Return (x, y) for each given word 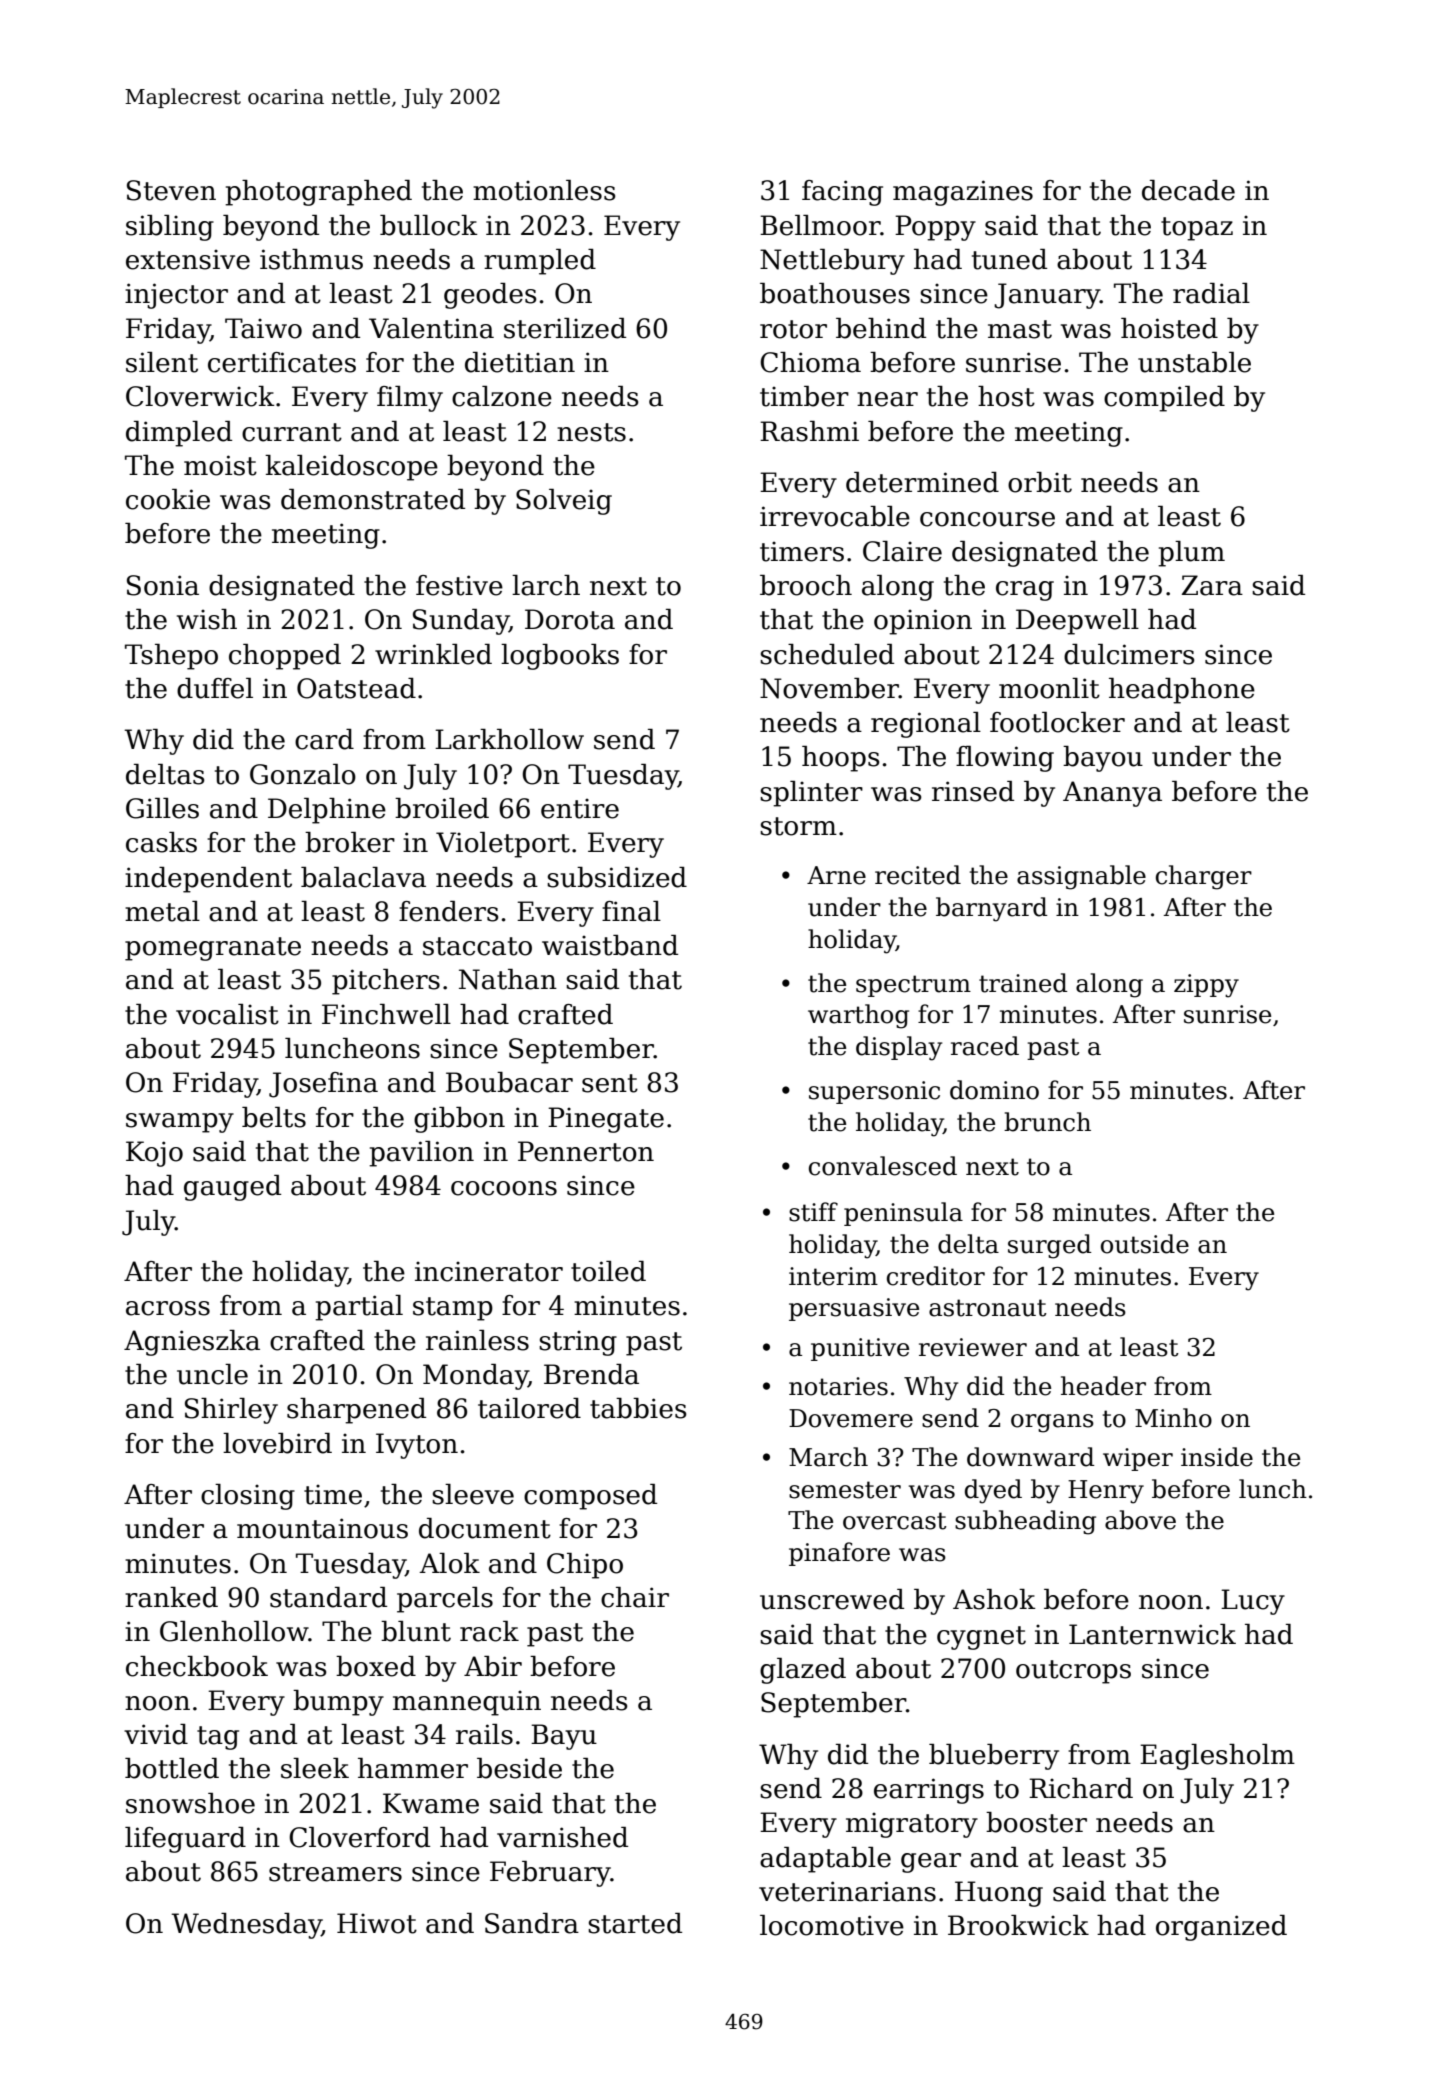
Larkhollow (509, 739)
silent (162, 362)
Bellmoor (820, 225)
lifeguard (185, 1840)
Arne (836, 875)
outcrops (1073, 1672)
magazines (963, 193)
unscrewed (832, 1599)
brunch (1047, 1122)
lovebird (277, 1443)
